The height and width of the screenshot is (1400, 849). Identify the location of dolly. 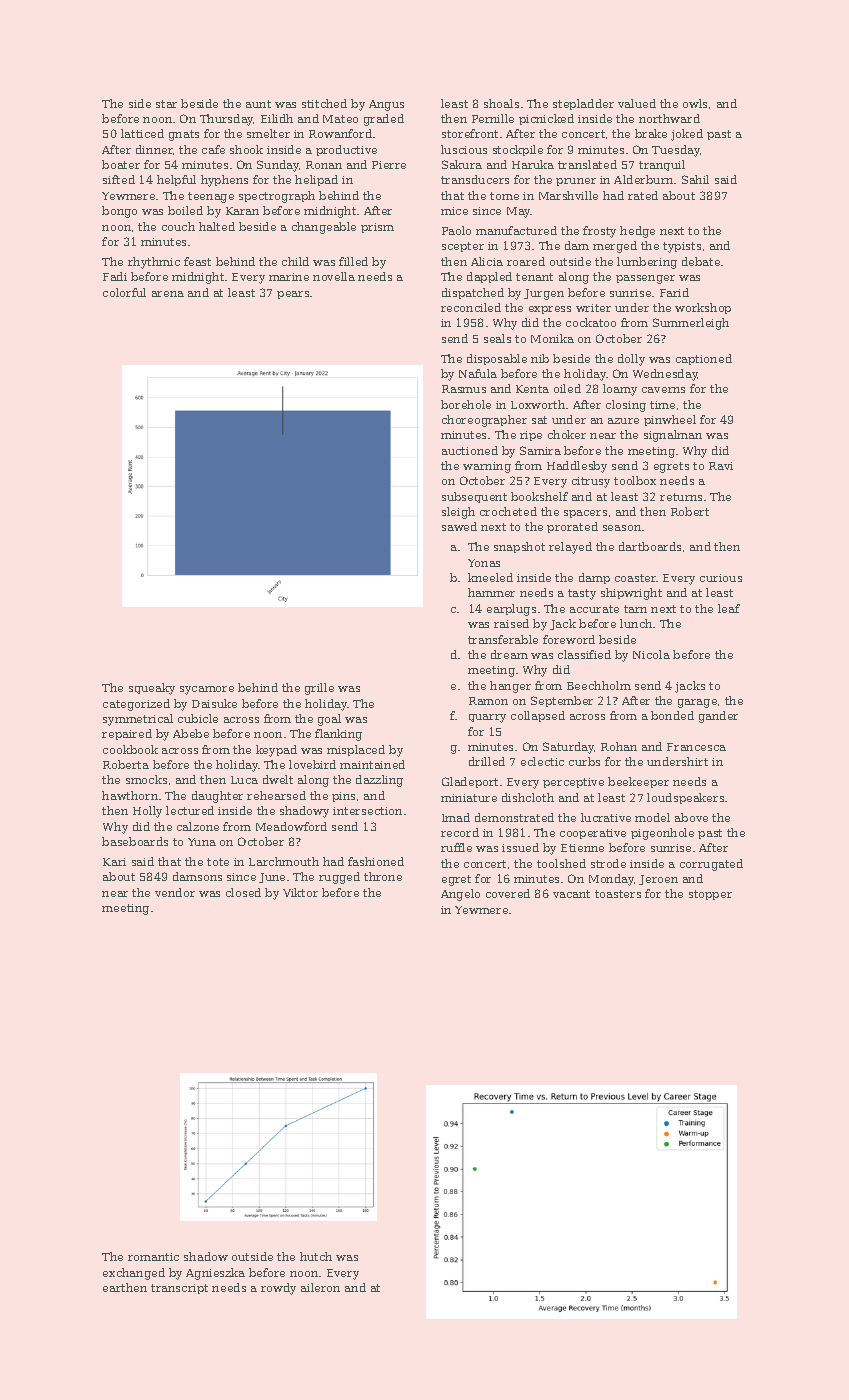
(631, 360).
